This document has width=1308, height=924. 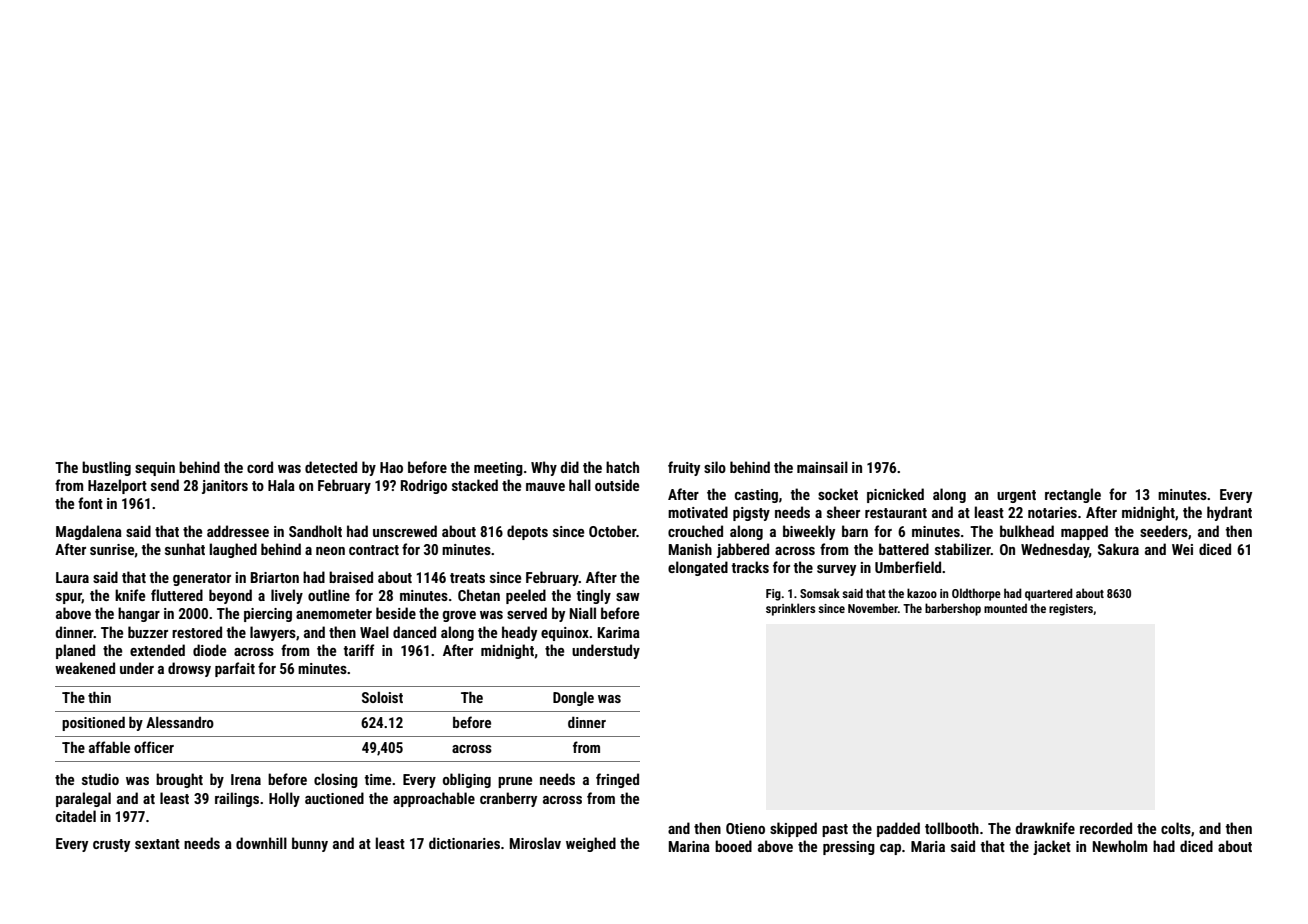 I want to click on crouched, so click(x=695, y=531).
